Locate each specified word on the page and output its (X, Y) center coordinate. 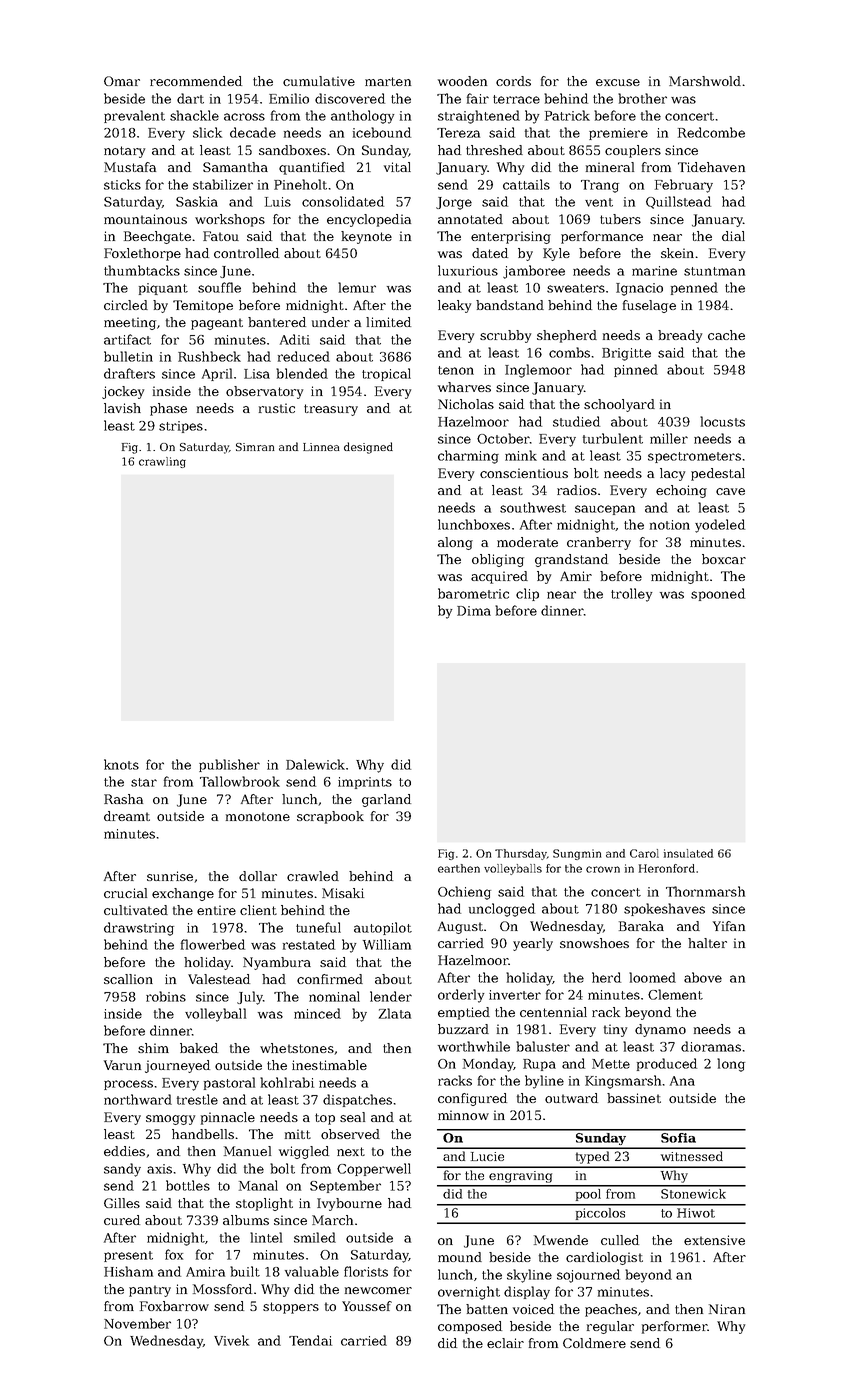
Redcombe (711, 132)
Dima (474, 611)
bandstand (510, 305)
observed (350, 1134)
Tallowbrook (240, 781)
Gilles (122, 1203)
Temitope (203, 306)
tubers (620, 219)
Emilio (289, 98)
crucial (125, 893)
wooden (462, 81)
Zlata (395, 1013)
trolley (632, 595)
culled (620, 1240)
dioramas (711, 1046)
